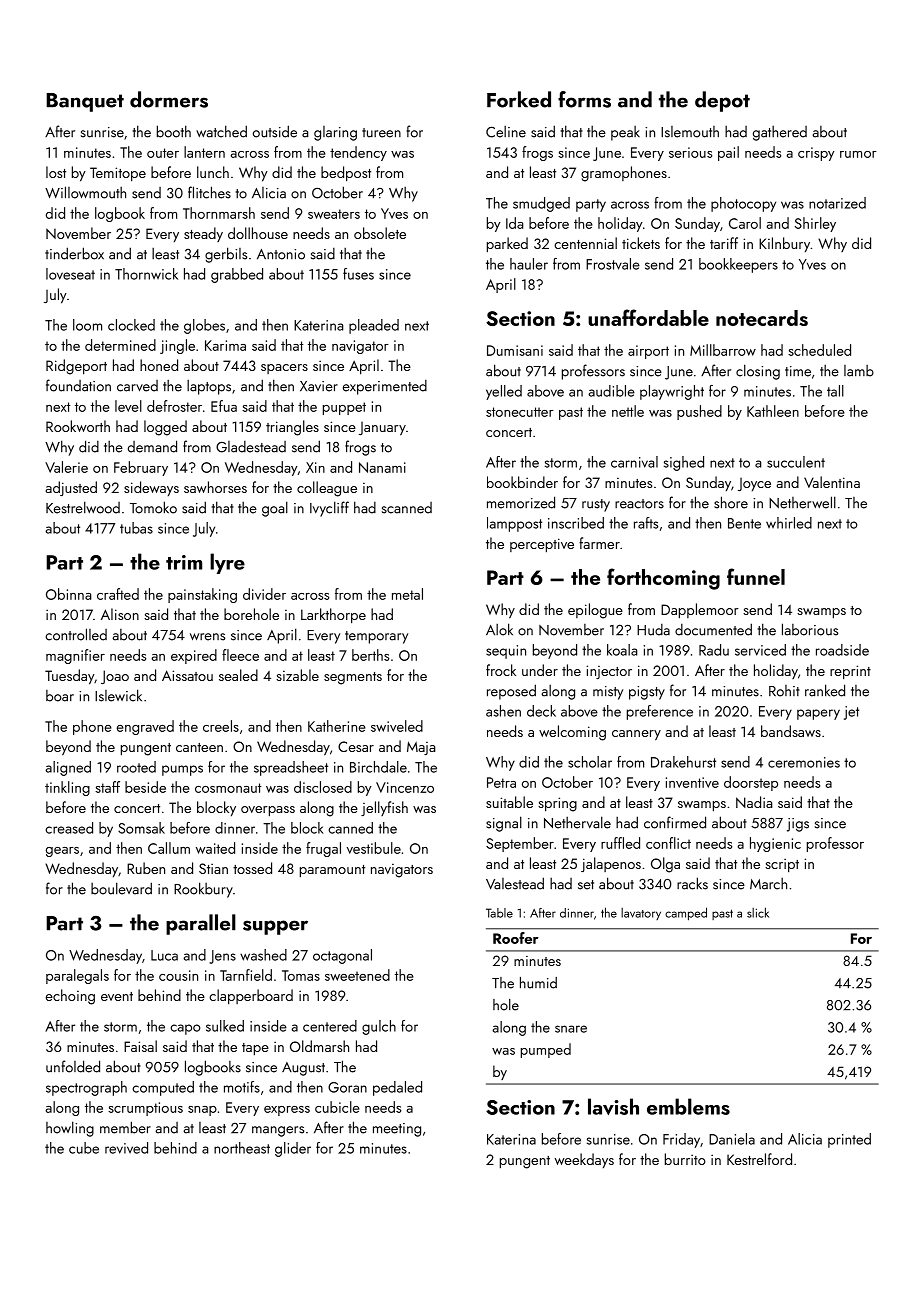  I want to click on tinderbox, so click(74, 253).
